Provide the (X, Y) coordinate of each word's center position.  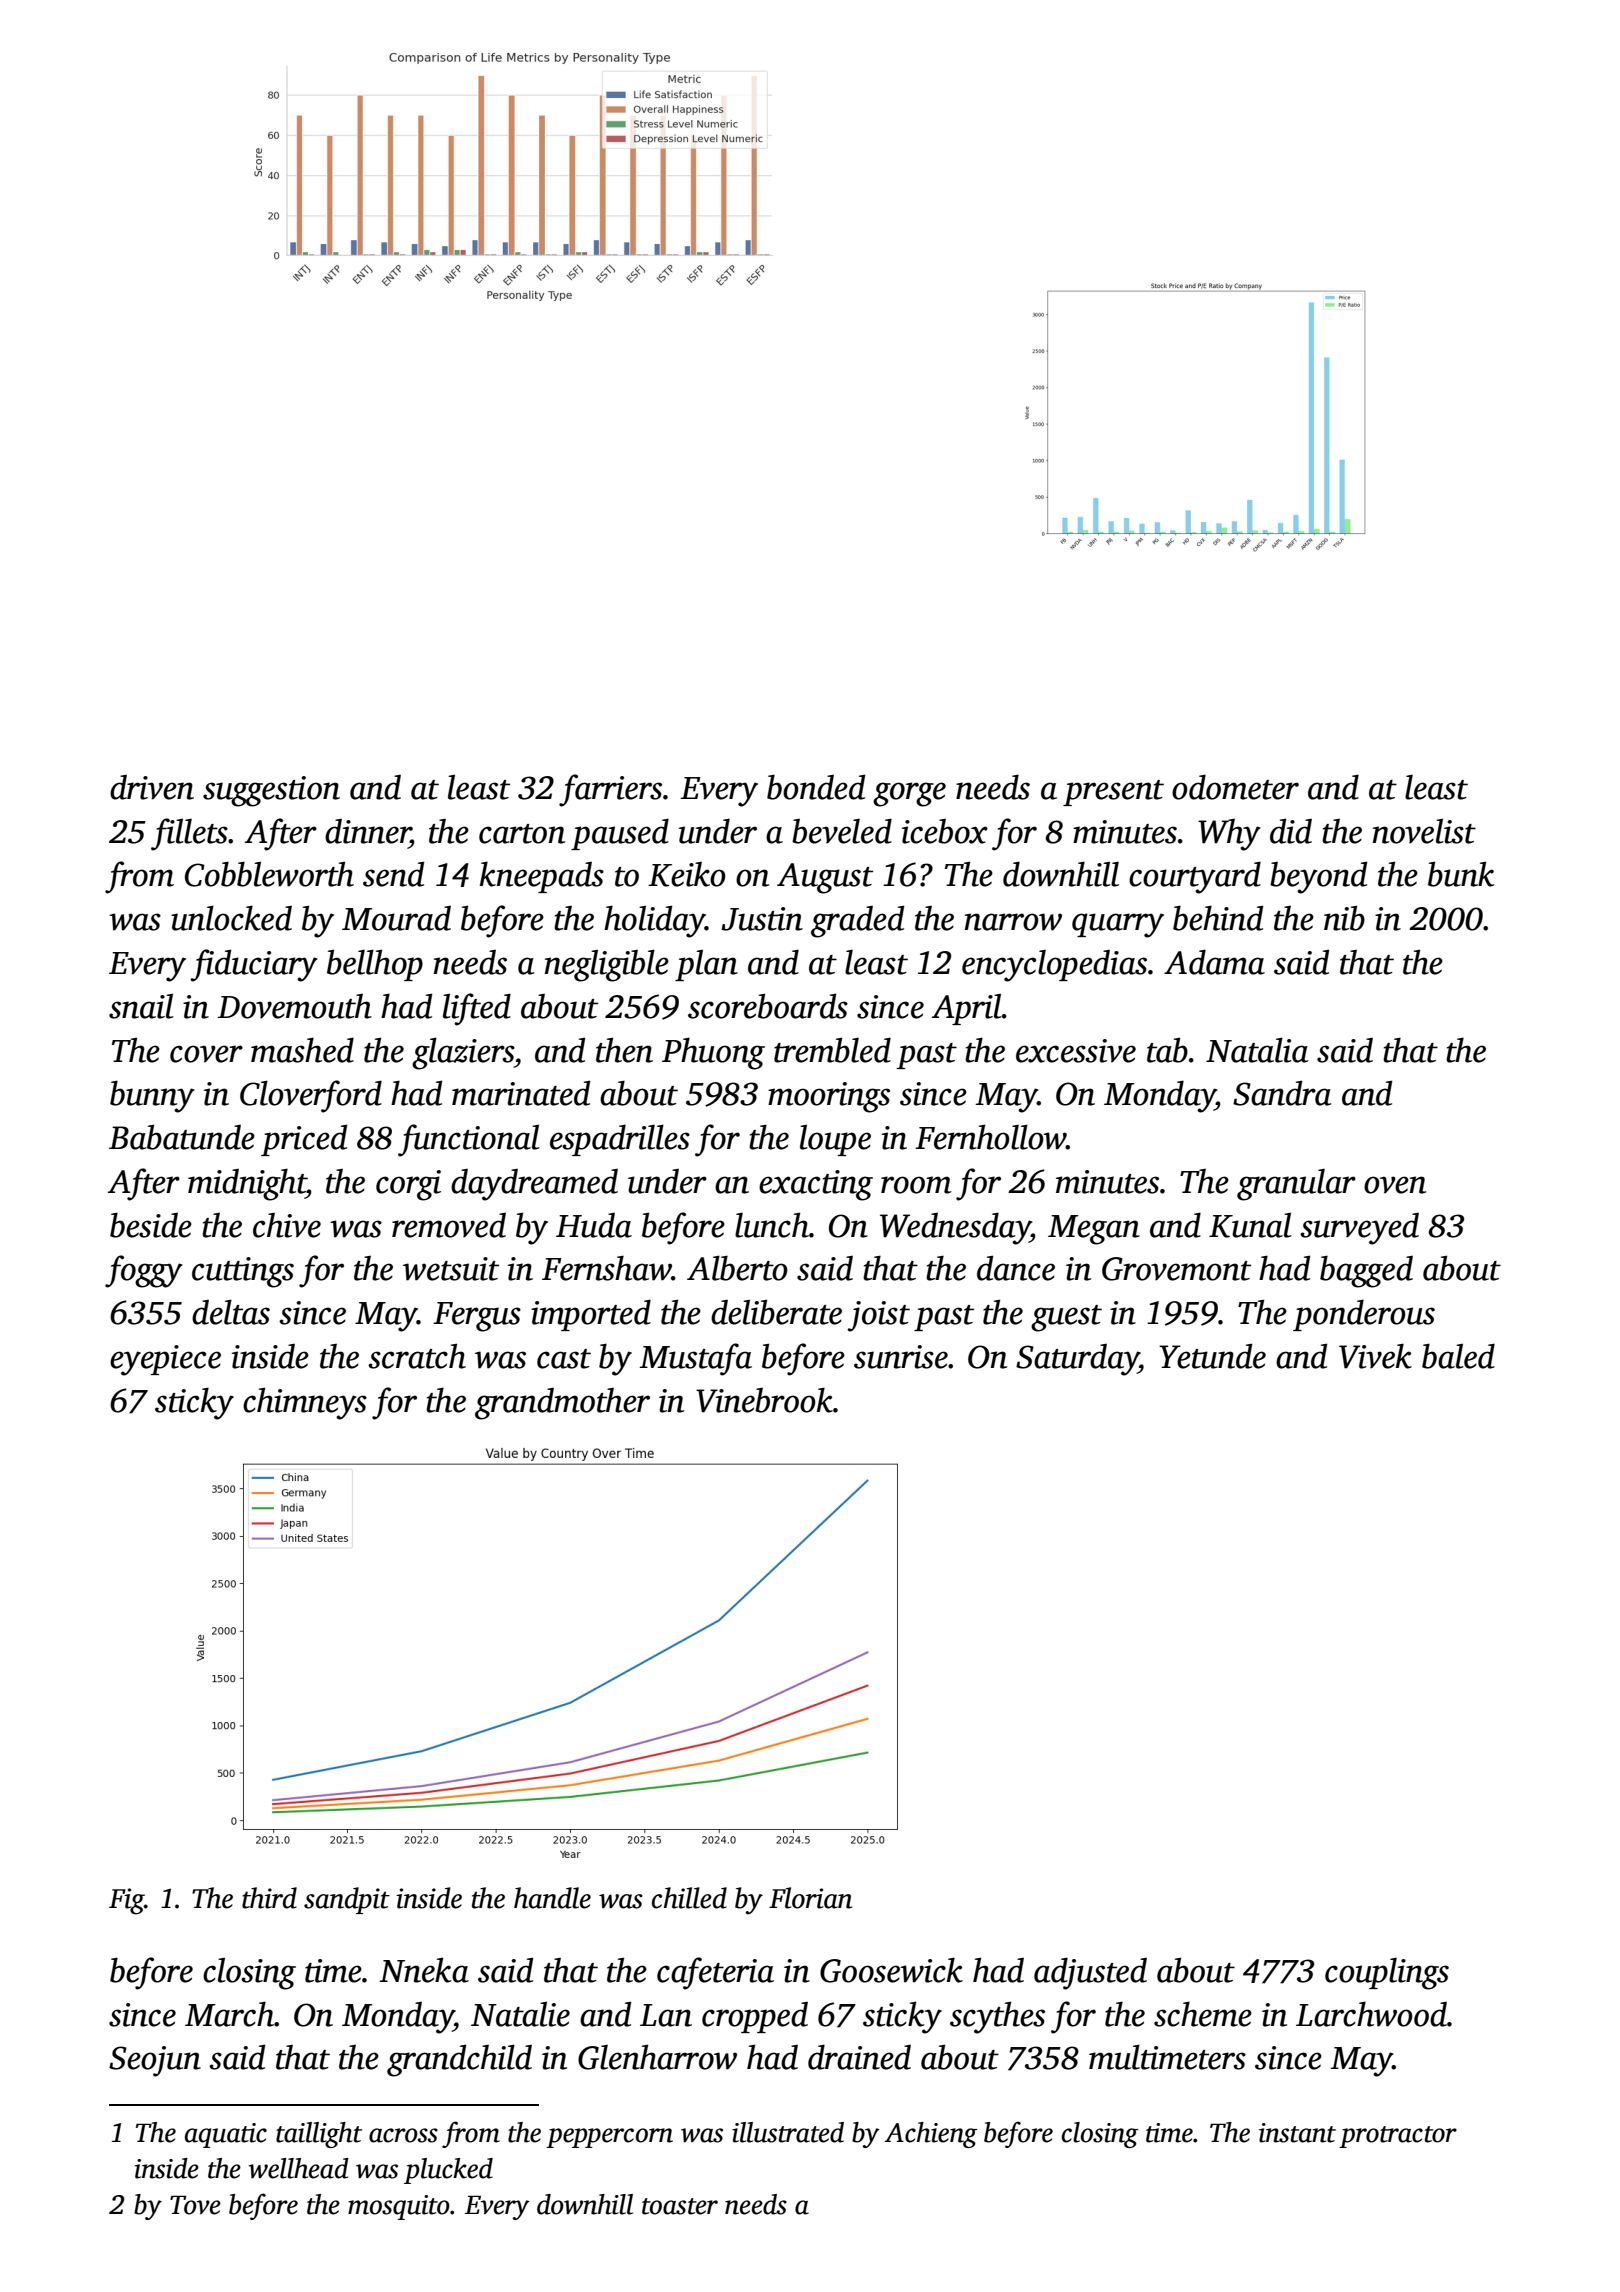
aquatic (226, 2135)
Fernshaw (607, 1268)
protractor (1398, 2137)
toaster (680, 2206)
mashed (302, 1050)
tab (1167, 1050)
